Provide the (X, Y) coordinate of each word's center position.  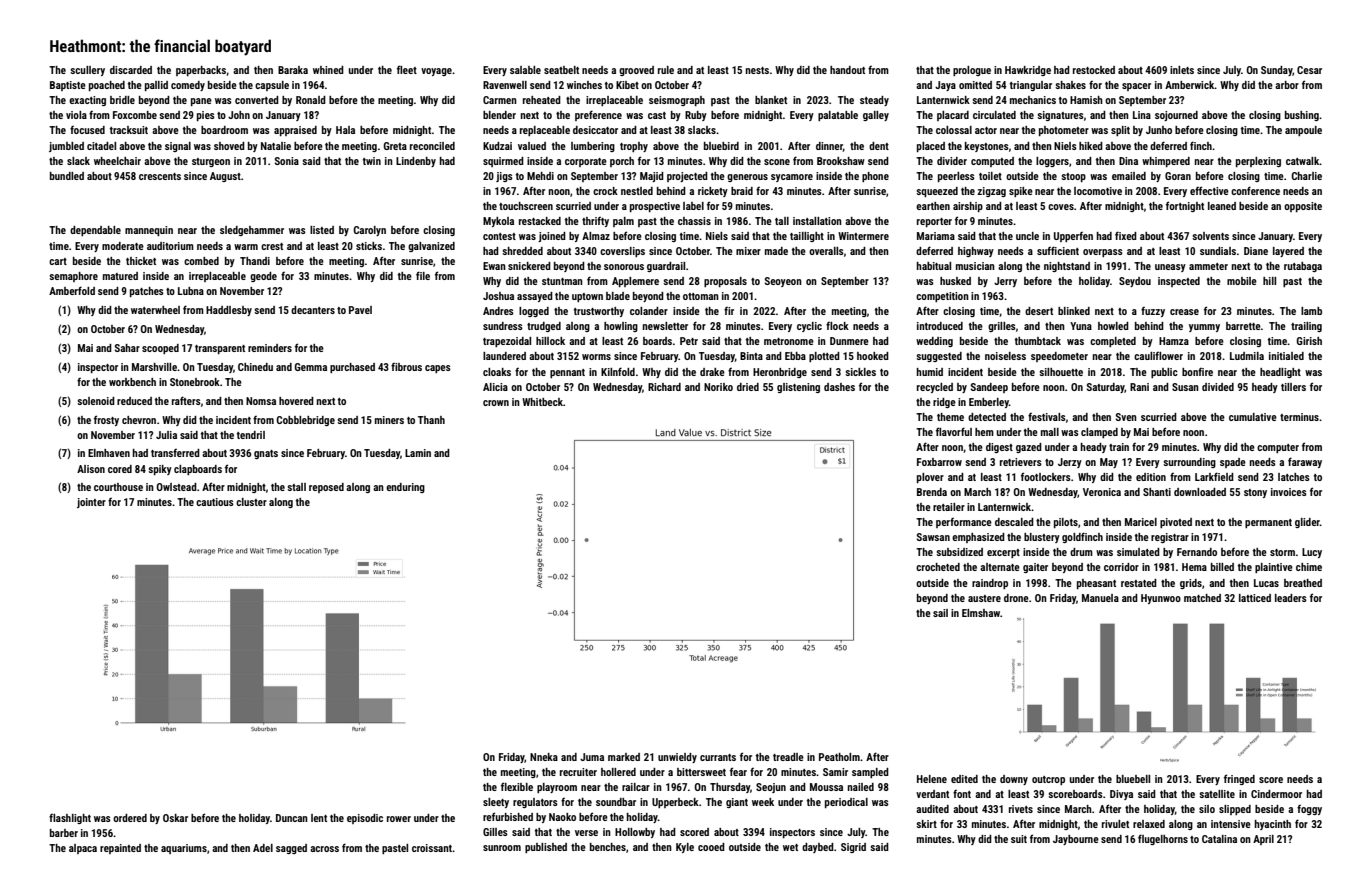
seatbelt (561, 70)
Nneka (544, 757)
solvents (1210, 236)
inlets (1182, 70)
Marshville (154, 367)
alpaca (83, 849)
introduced (940, 326)
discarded (131, 70)
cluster (251, 502)
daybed (818, 848)
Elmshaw (981, 613)
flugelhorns (1163, 839)
